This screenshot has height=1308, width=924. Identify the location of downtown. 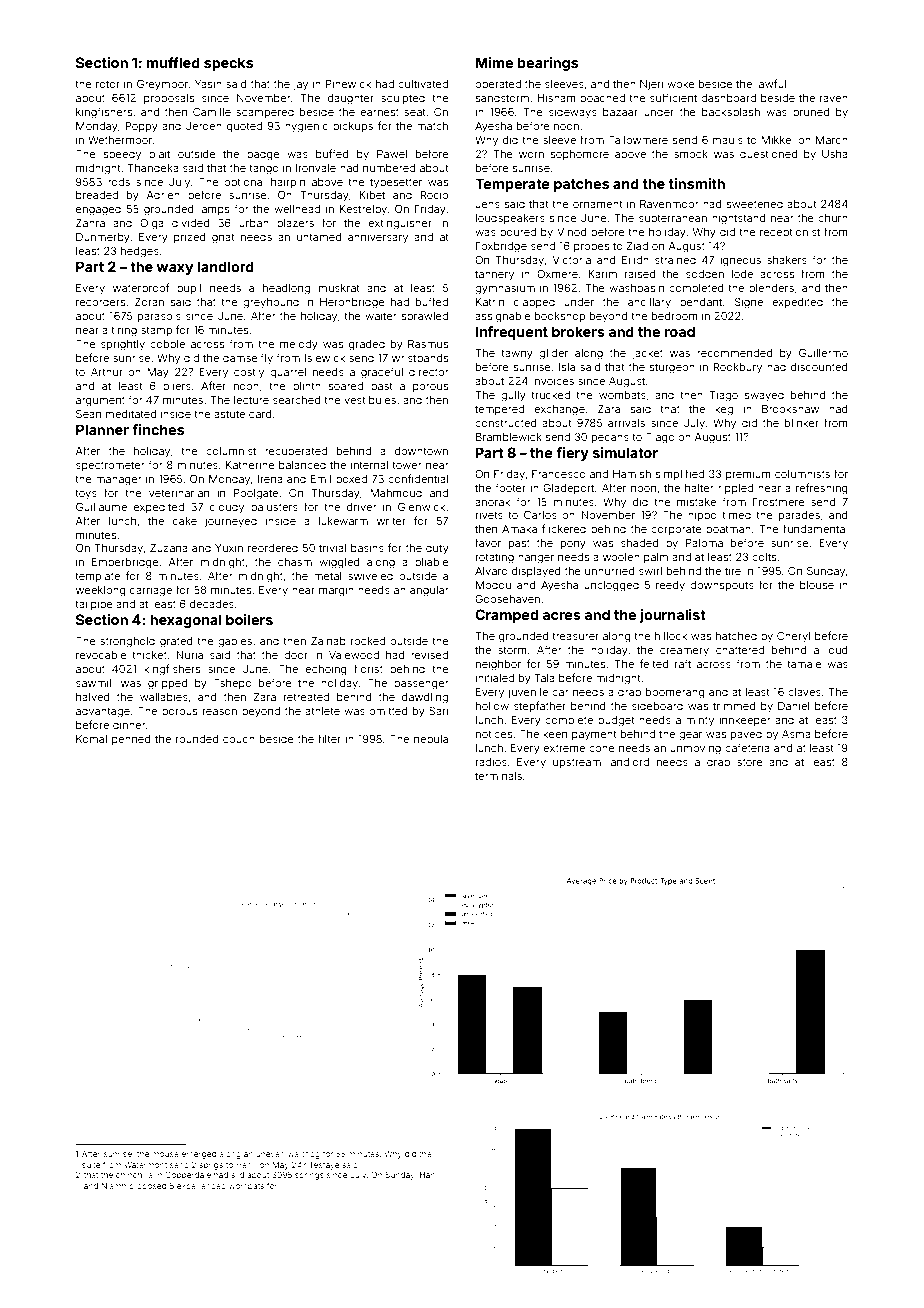
(421, 451).
